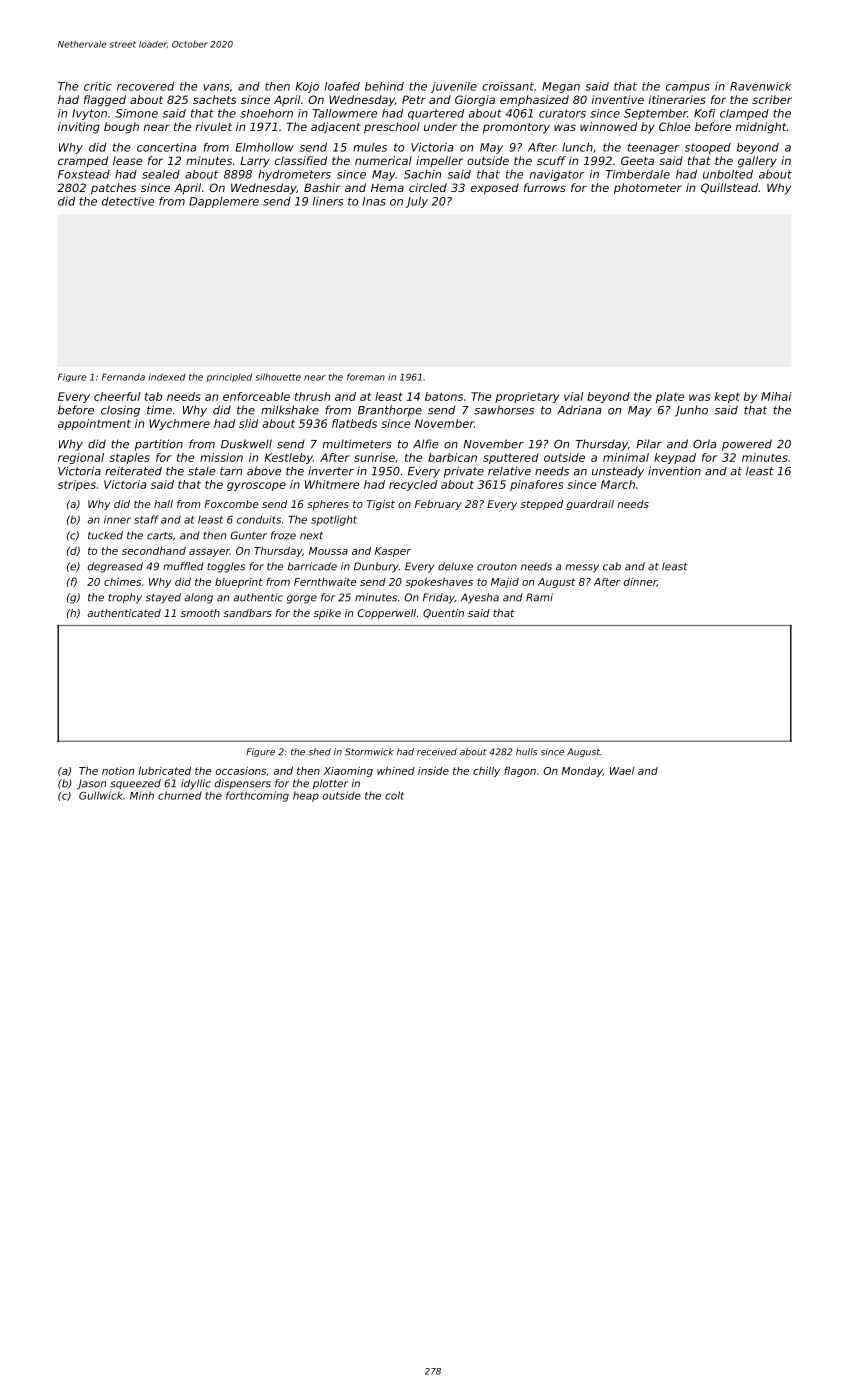 The height and width of the screenshot is (1400, 849). Describe the element at coordinates (760, 86) in the screenshot. I see `Ravenwick` at that location.
